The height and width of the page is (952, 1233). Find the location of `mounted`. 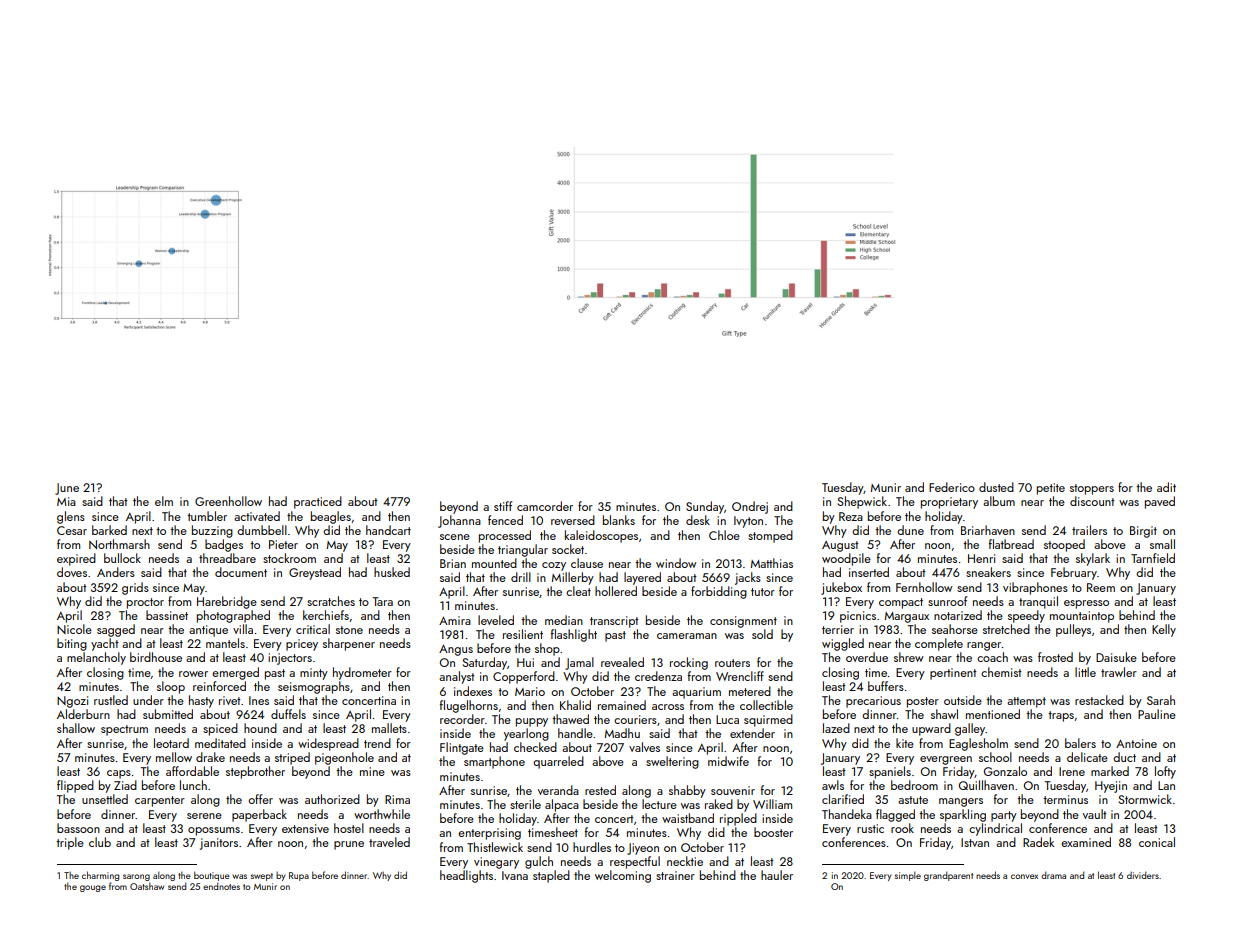

mounted is located at coordinates (494, 563).
